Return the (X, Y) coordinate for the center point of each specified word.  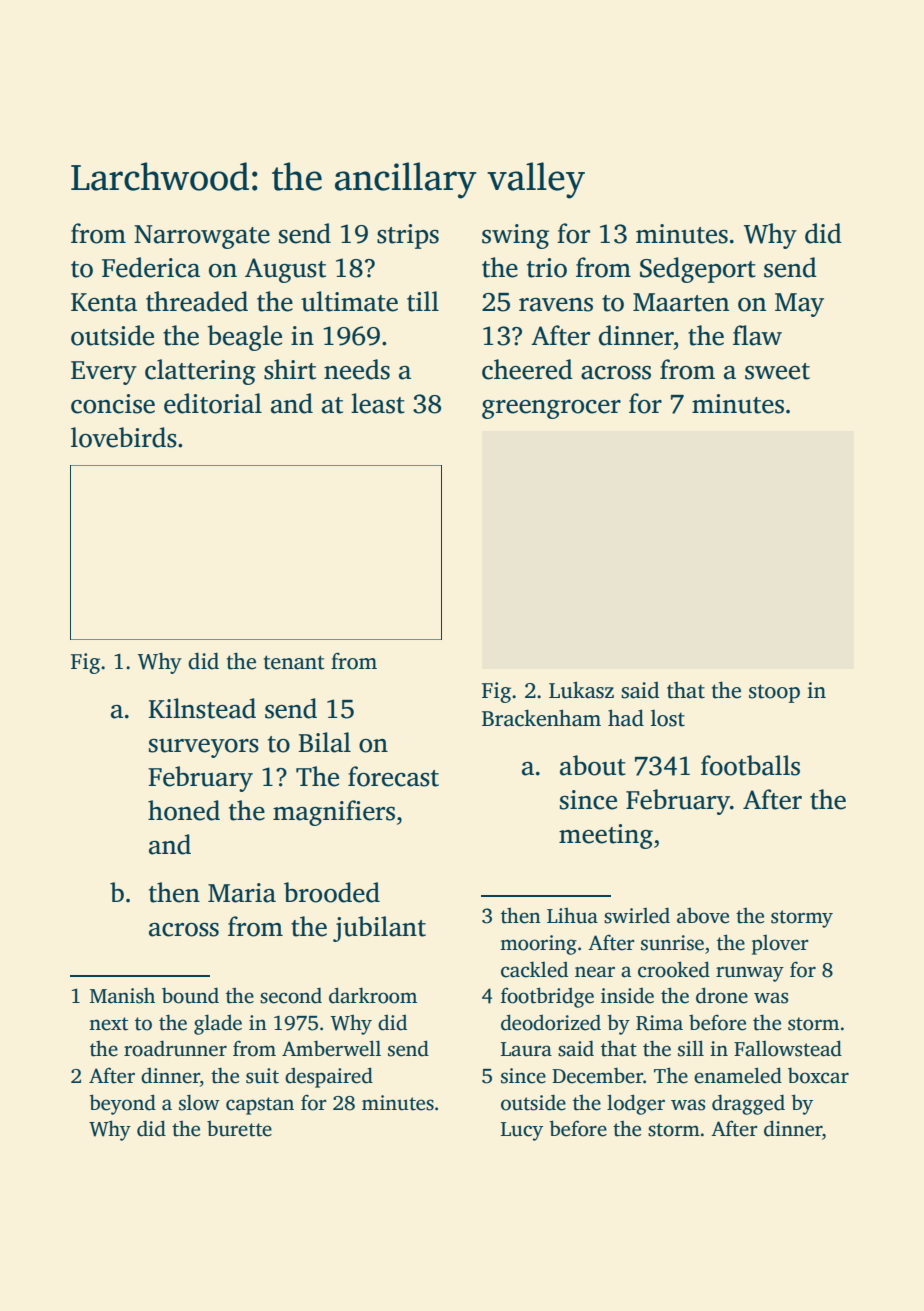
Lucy (522, 1131)
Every (104, 373)
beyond (122, 1104)
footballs (750, 765)
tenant (294, 662)
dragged (748, 1104)
